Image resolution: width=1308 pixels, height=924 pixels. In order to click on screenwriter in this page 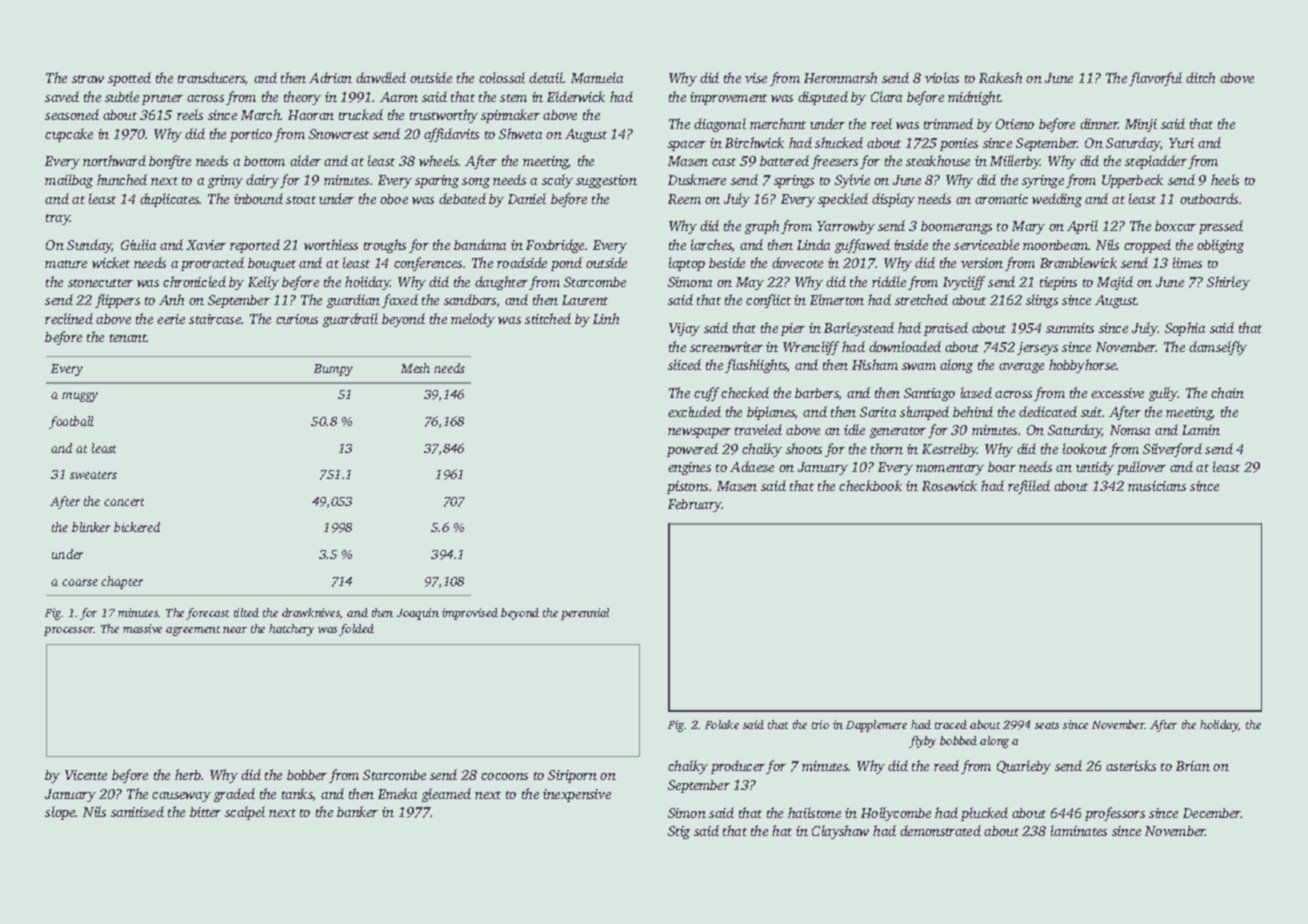, I will do `click(726, 347)`.
